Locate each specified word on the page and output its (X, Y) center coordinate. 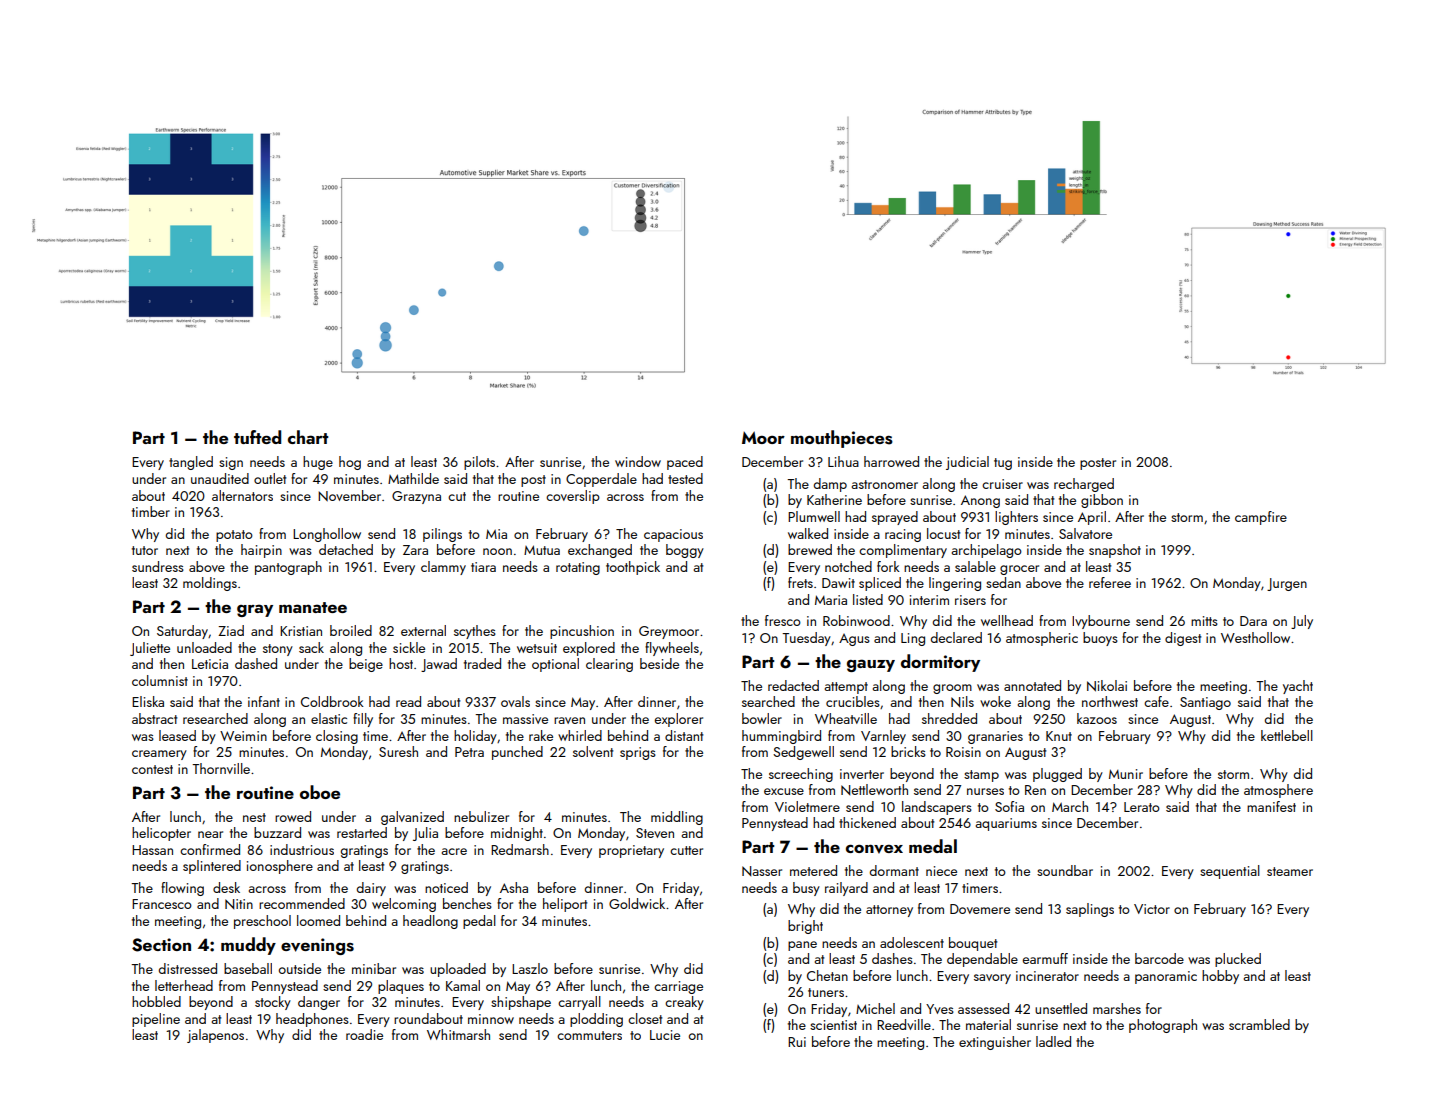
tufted (257, 437)
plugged (1057, 775)
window (638, 461)
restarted (362, 832)
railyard (846, 889)
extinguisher (995, 1043)
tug (1003, 464)
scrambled (1259, 1024)
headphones (312, 1020)
